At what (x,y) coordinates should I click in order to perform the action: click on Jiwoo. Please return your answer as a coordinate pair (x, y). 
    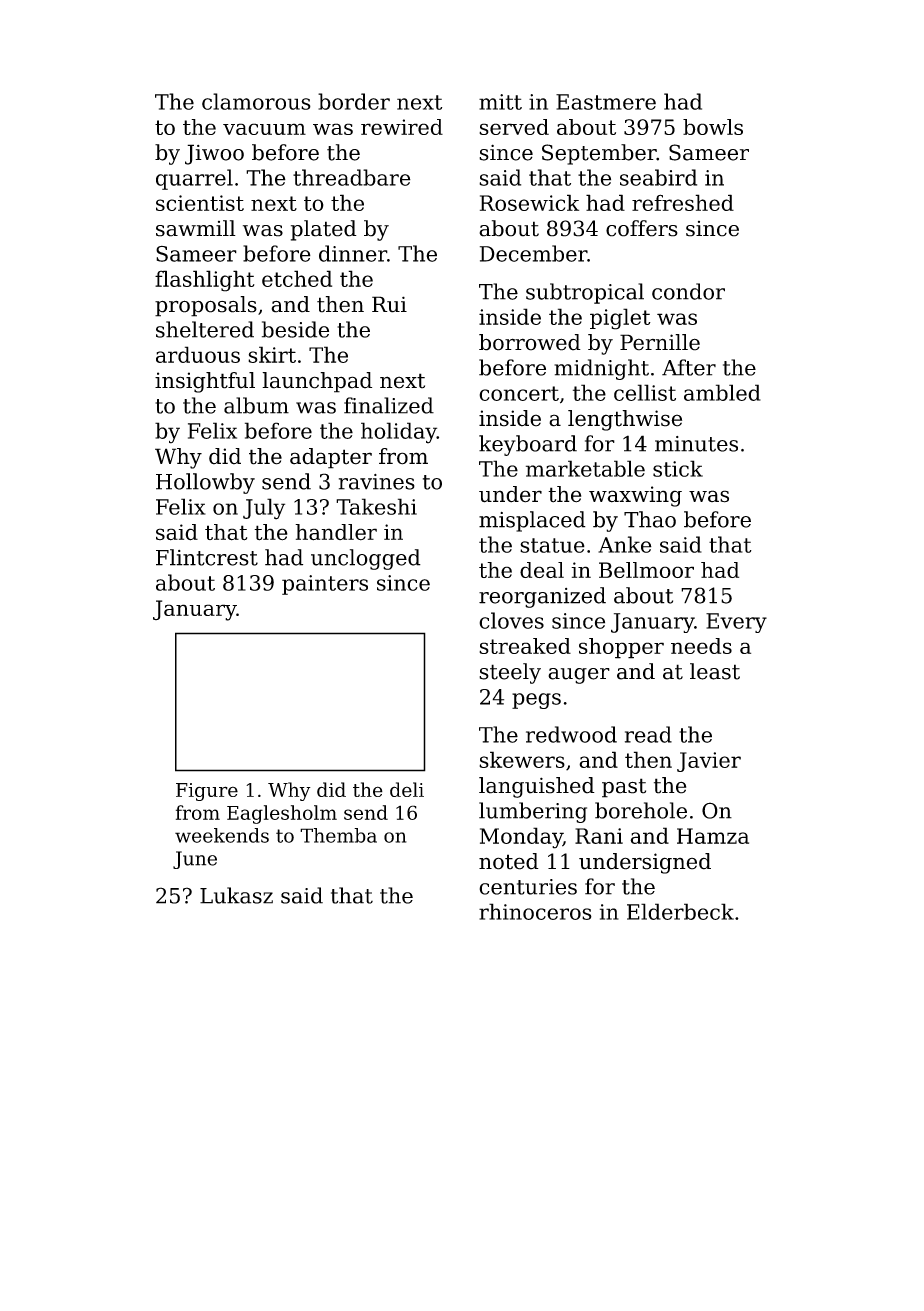
    Looking at the image, I should click on (214, 154).
